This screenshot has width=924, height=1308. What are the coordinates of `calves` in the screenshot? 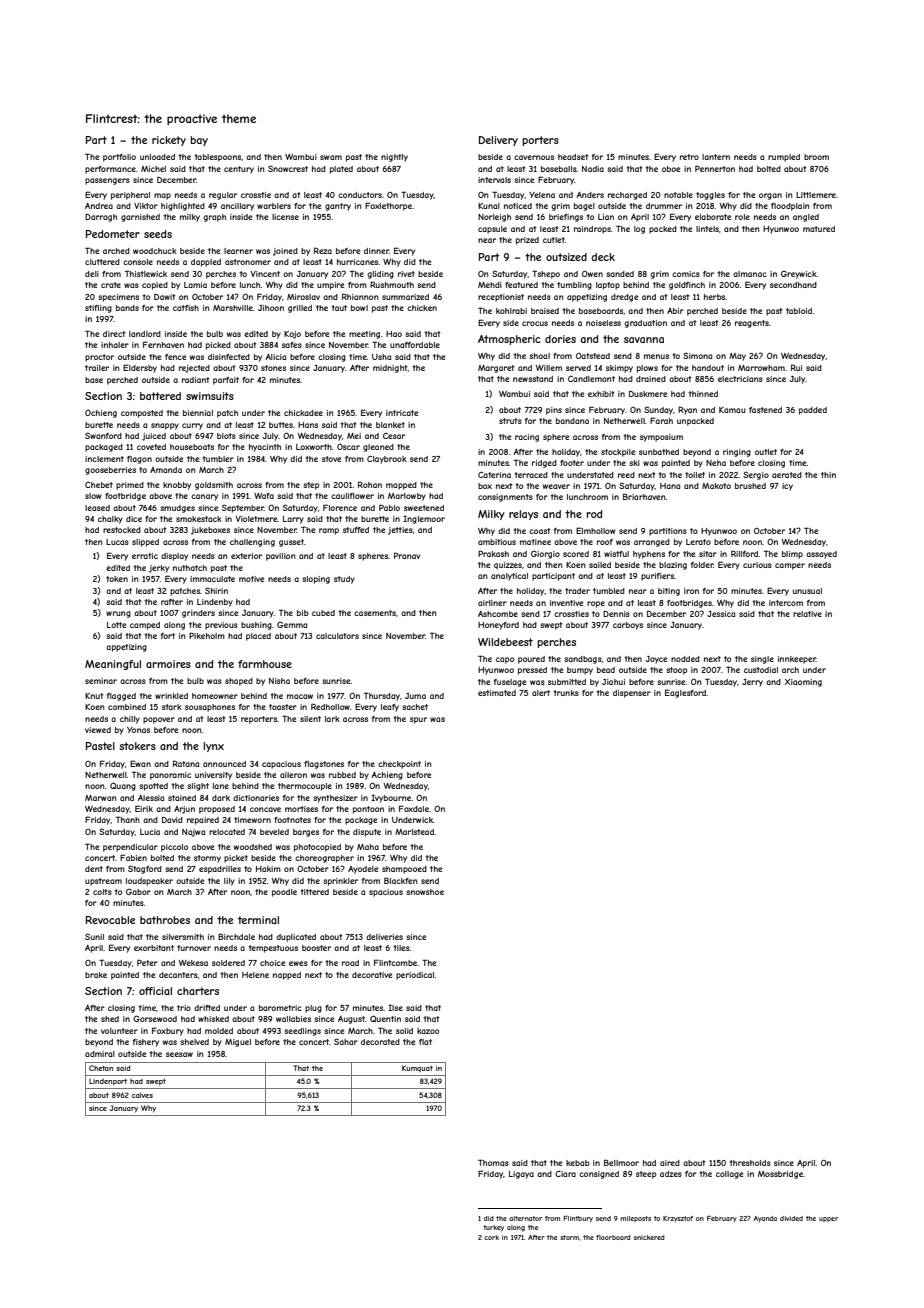 It's located at (142, 1095).
